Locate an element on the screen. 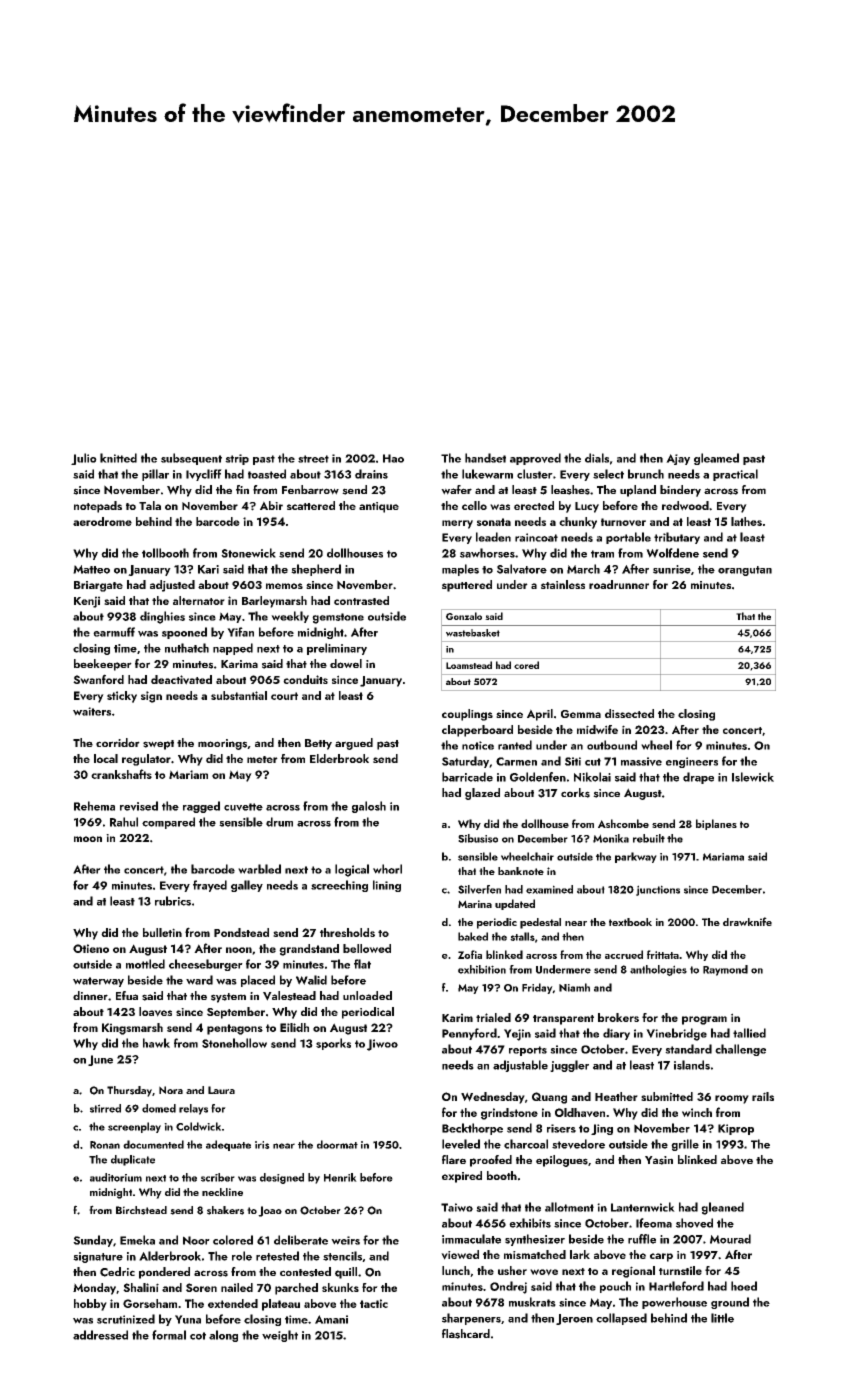 The width and height of the screenshot is (849, 1400). chunky is located at coordinates (578, 523).
